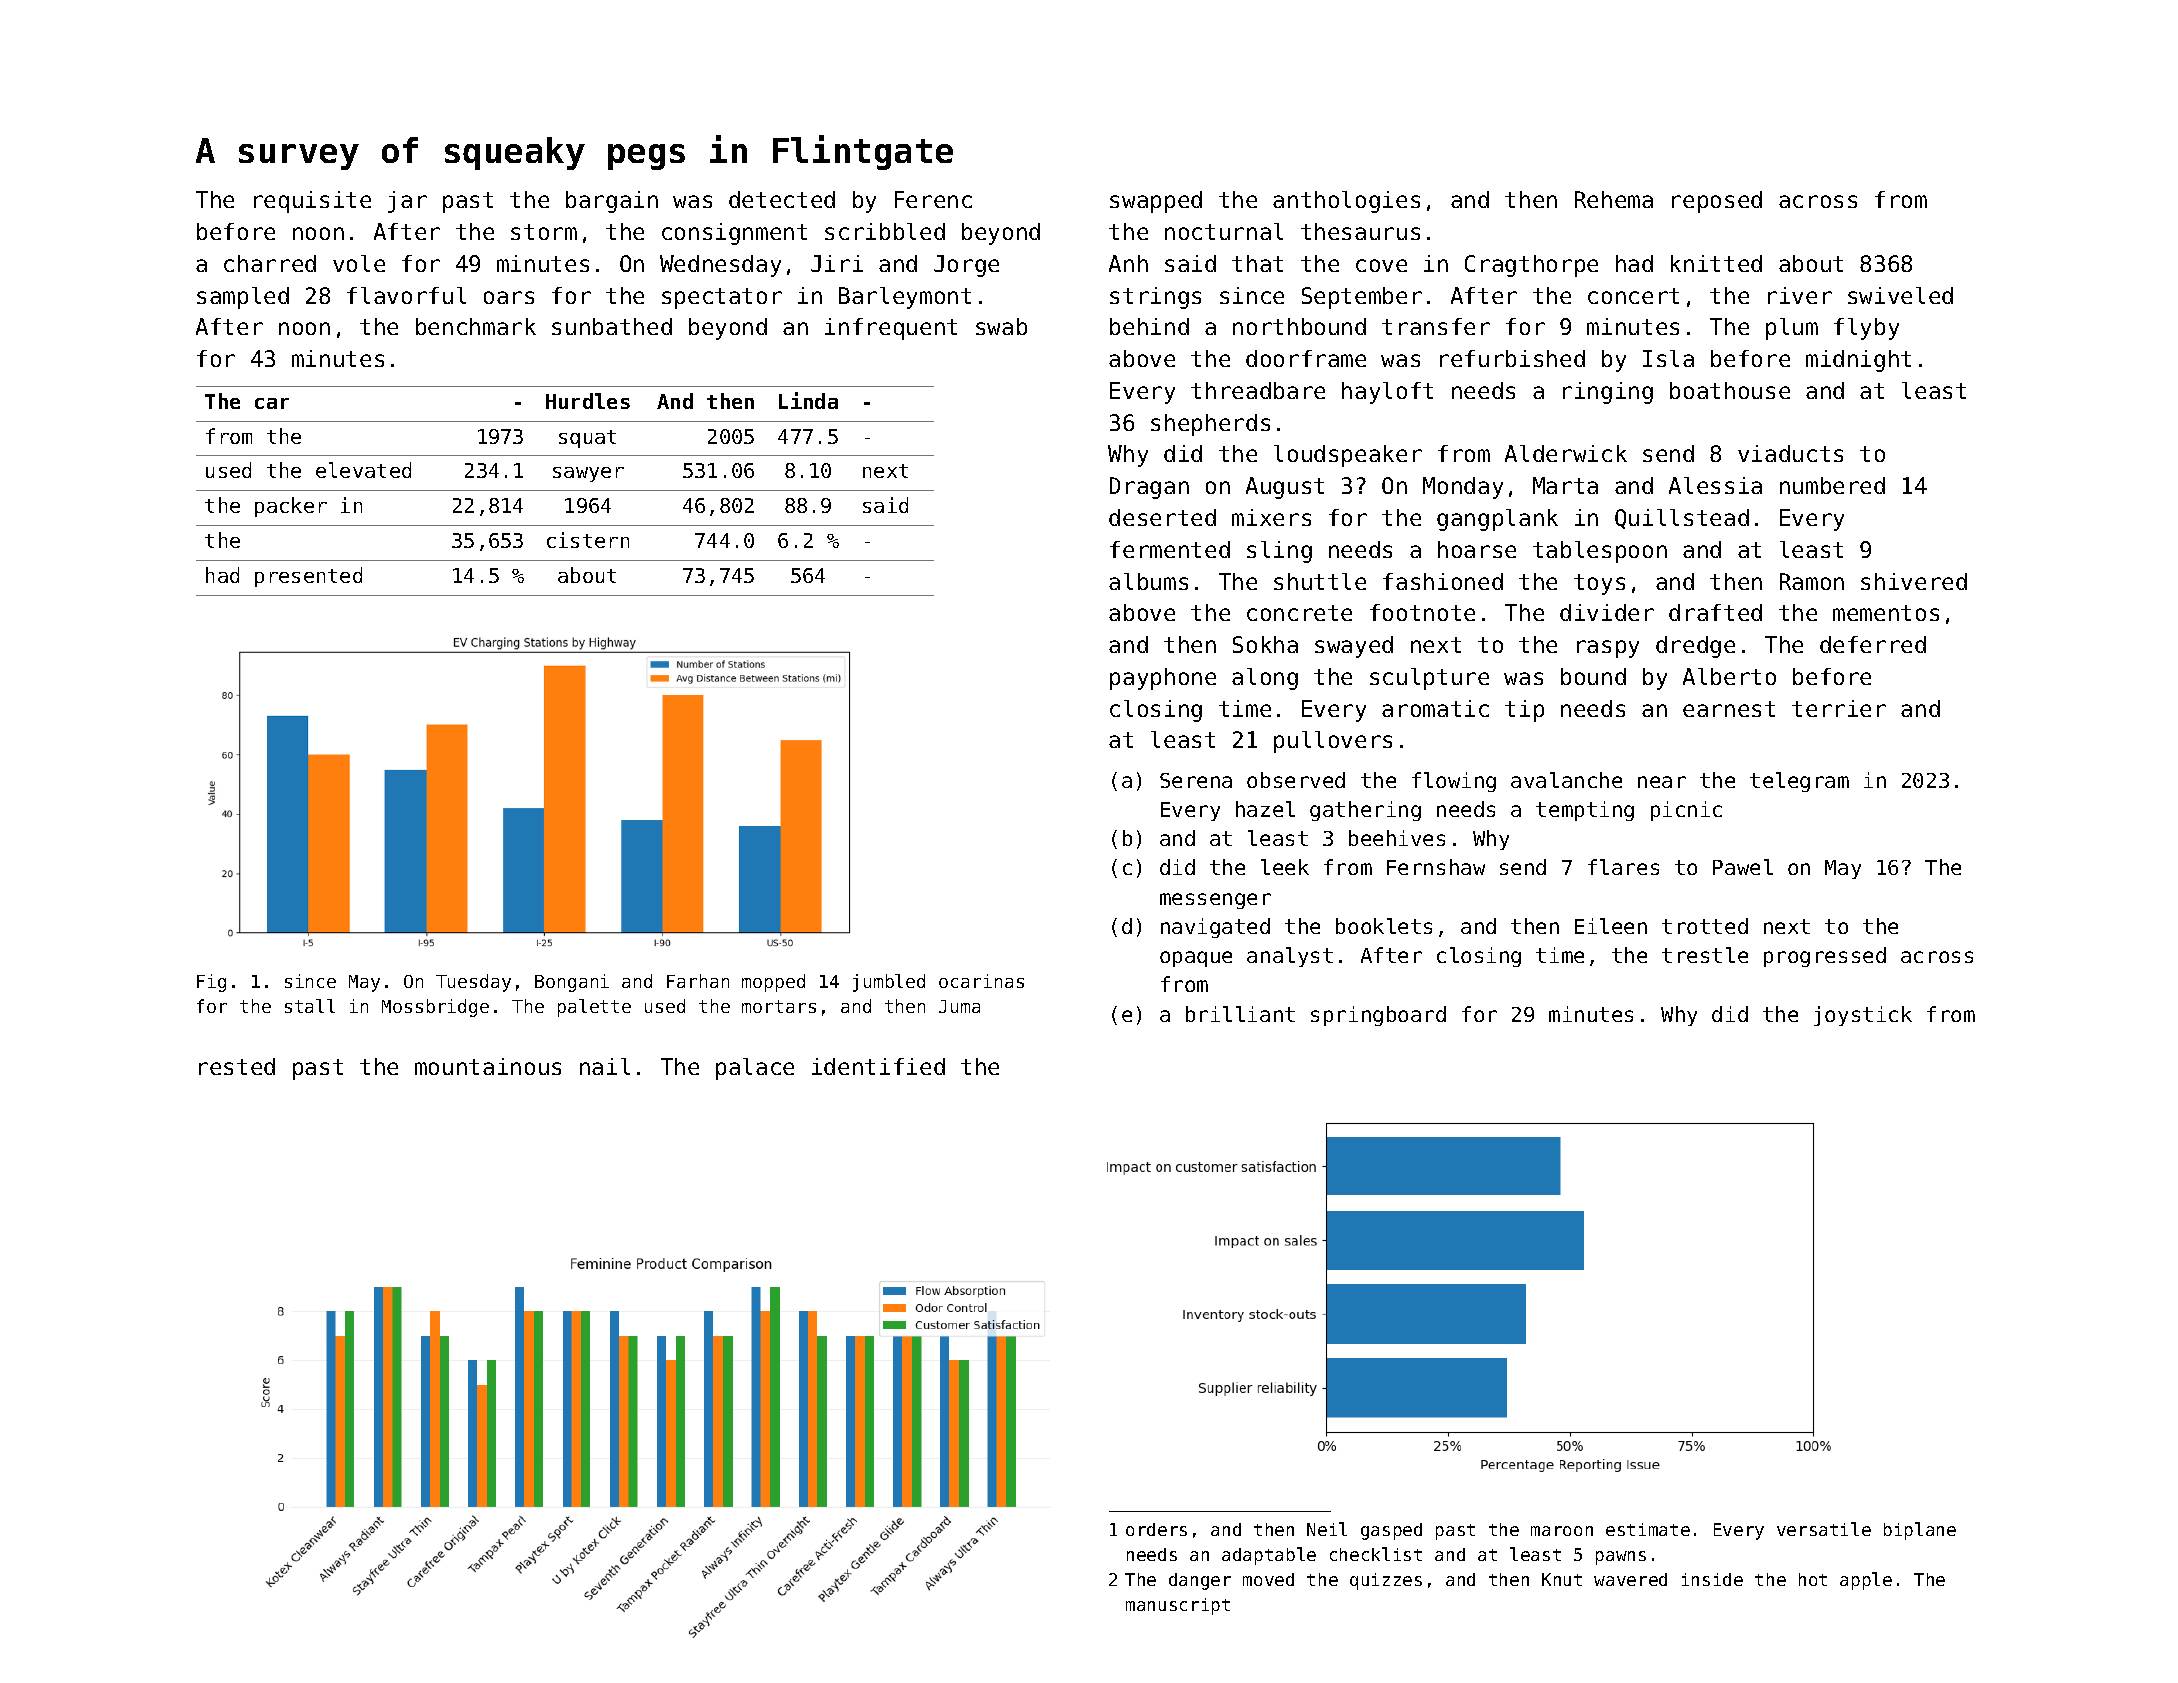  I want to click on swiveled, so click(1900, 295).
